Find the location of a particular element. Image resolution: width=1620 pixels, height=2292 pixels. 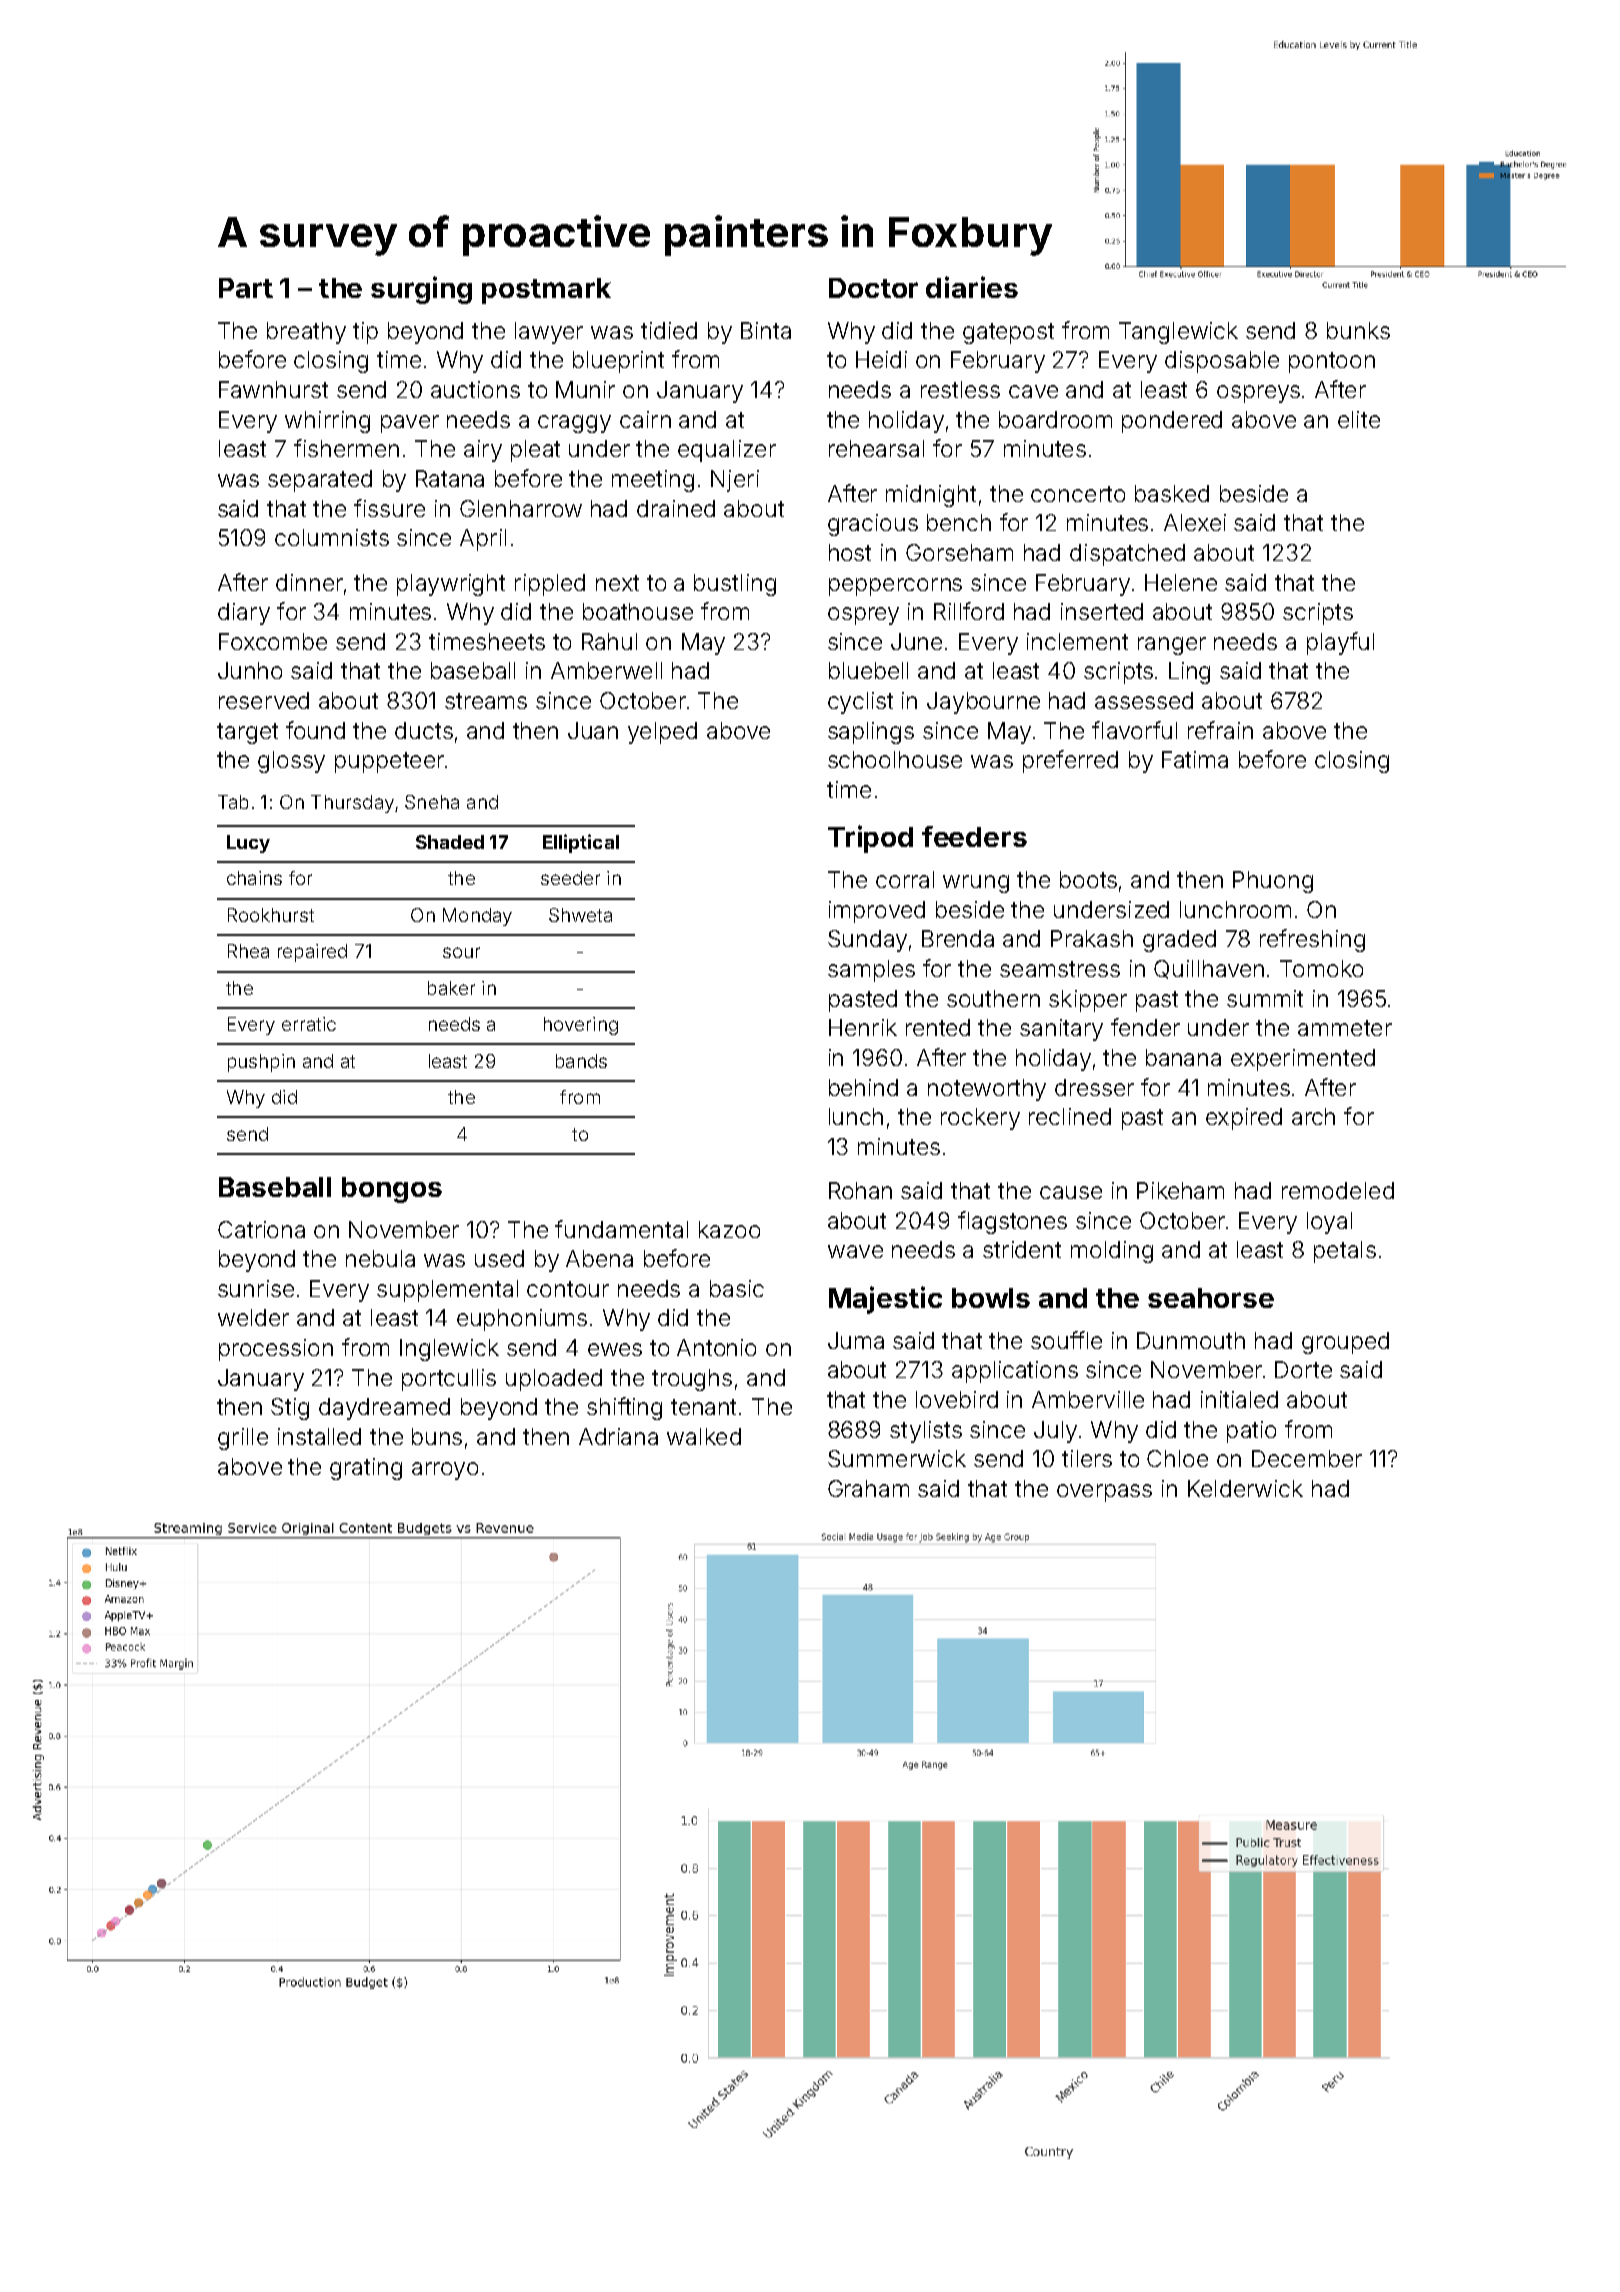

tidied is located at coordinates (669, 330).
